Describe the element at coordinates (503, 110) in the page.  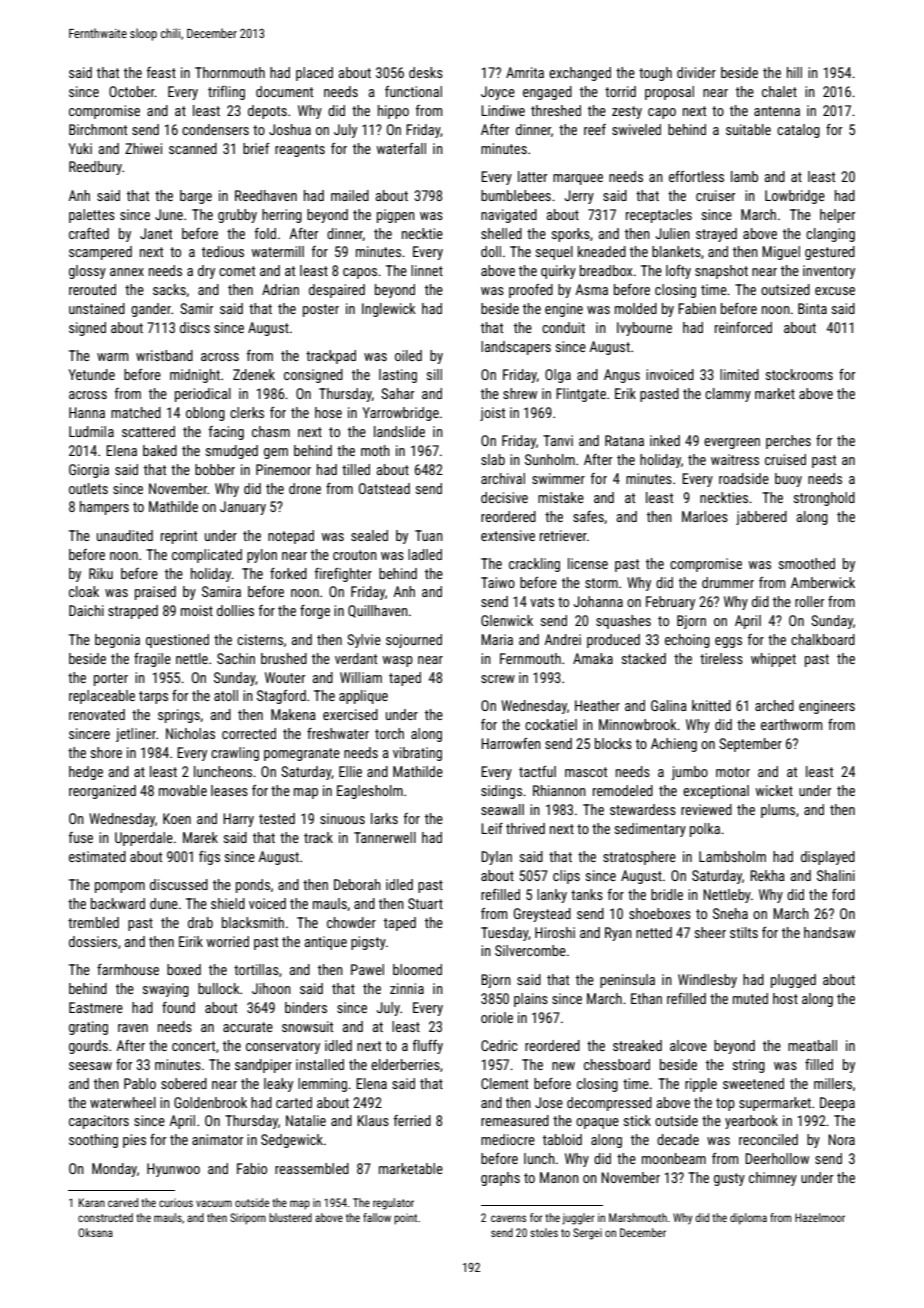
I see `Lindiwe` at that location.
